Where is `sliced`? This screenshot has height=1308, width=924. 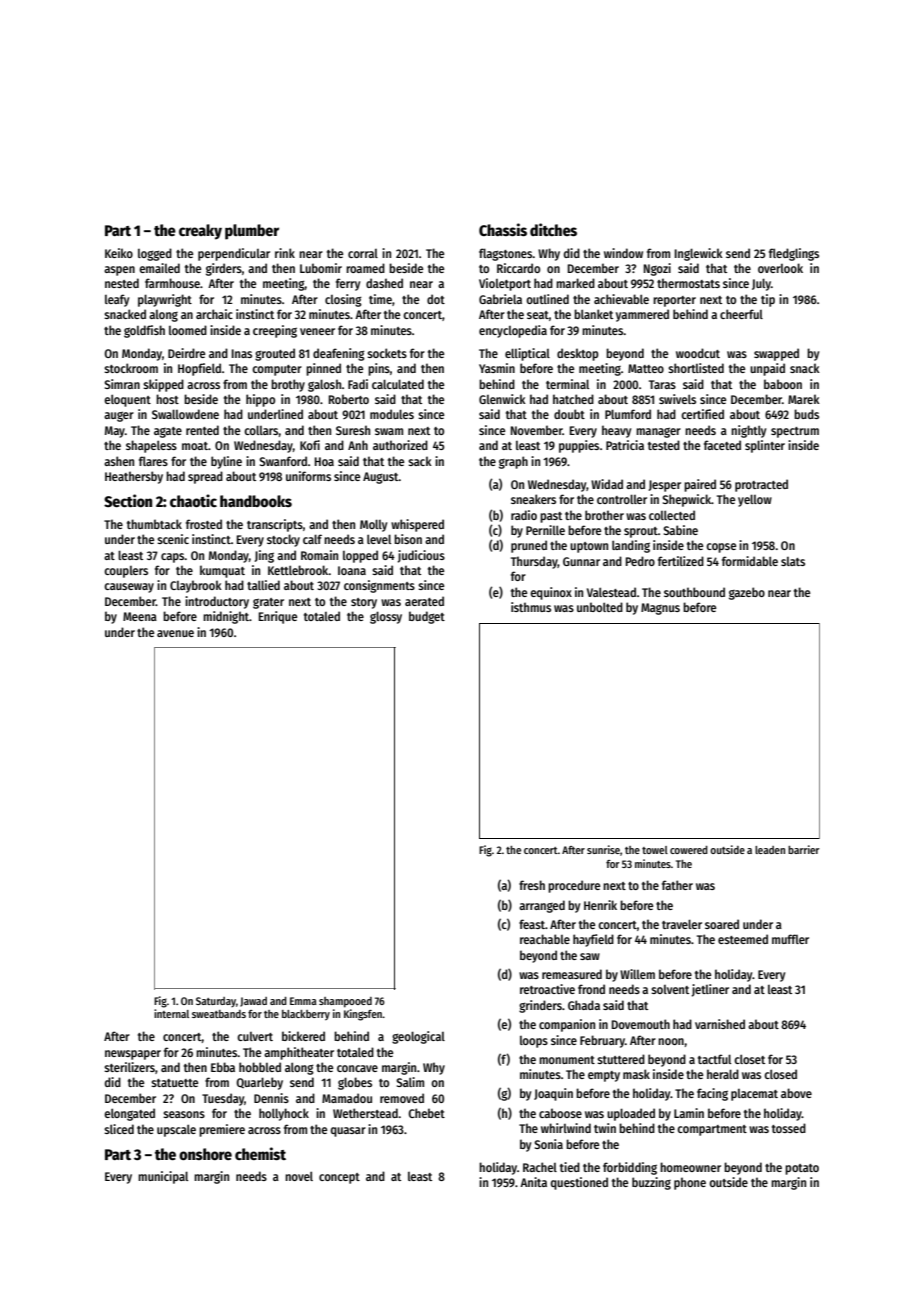
sliced is located at coordinates (119, 1129).
